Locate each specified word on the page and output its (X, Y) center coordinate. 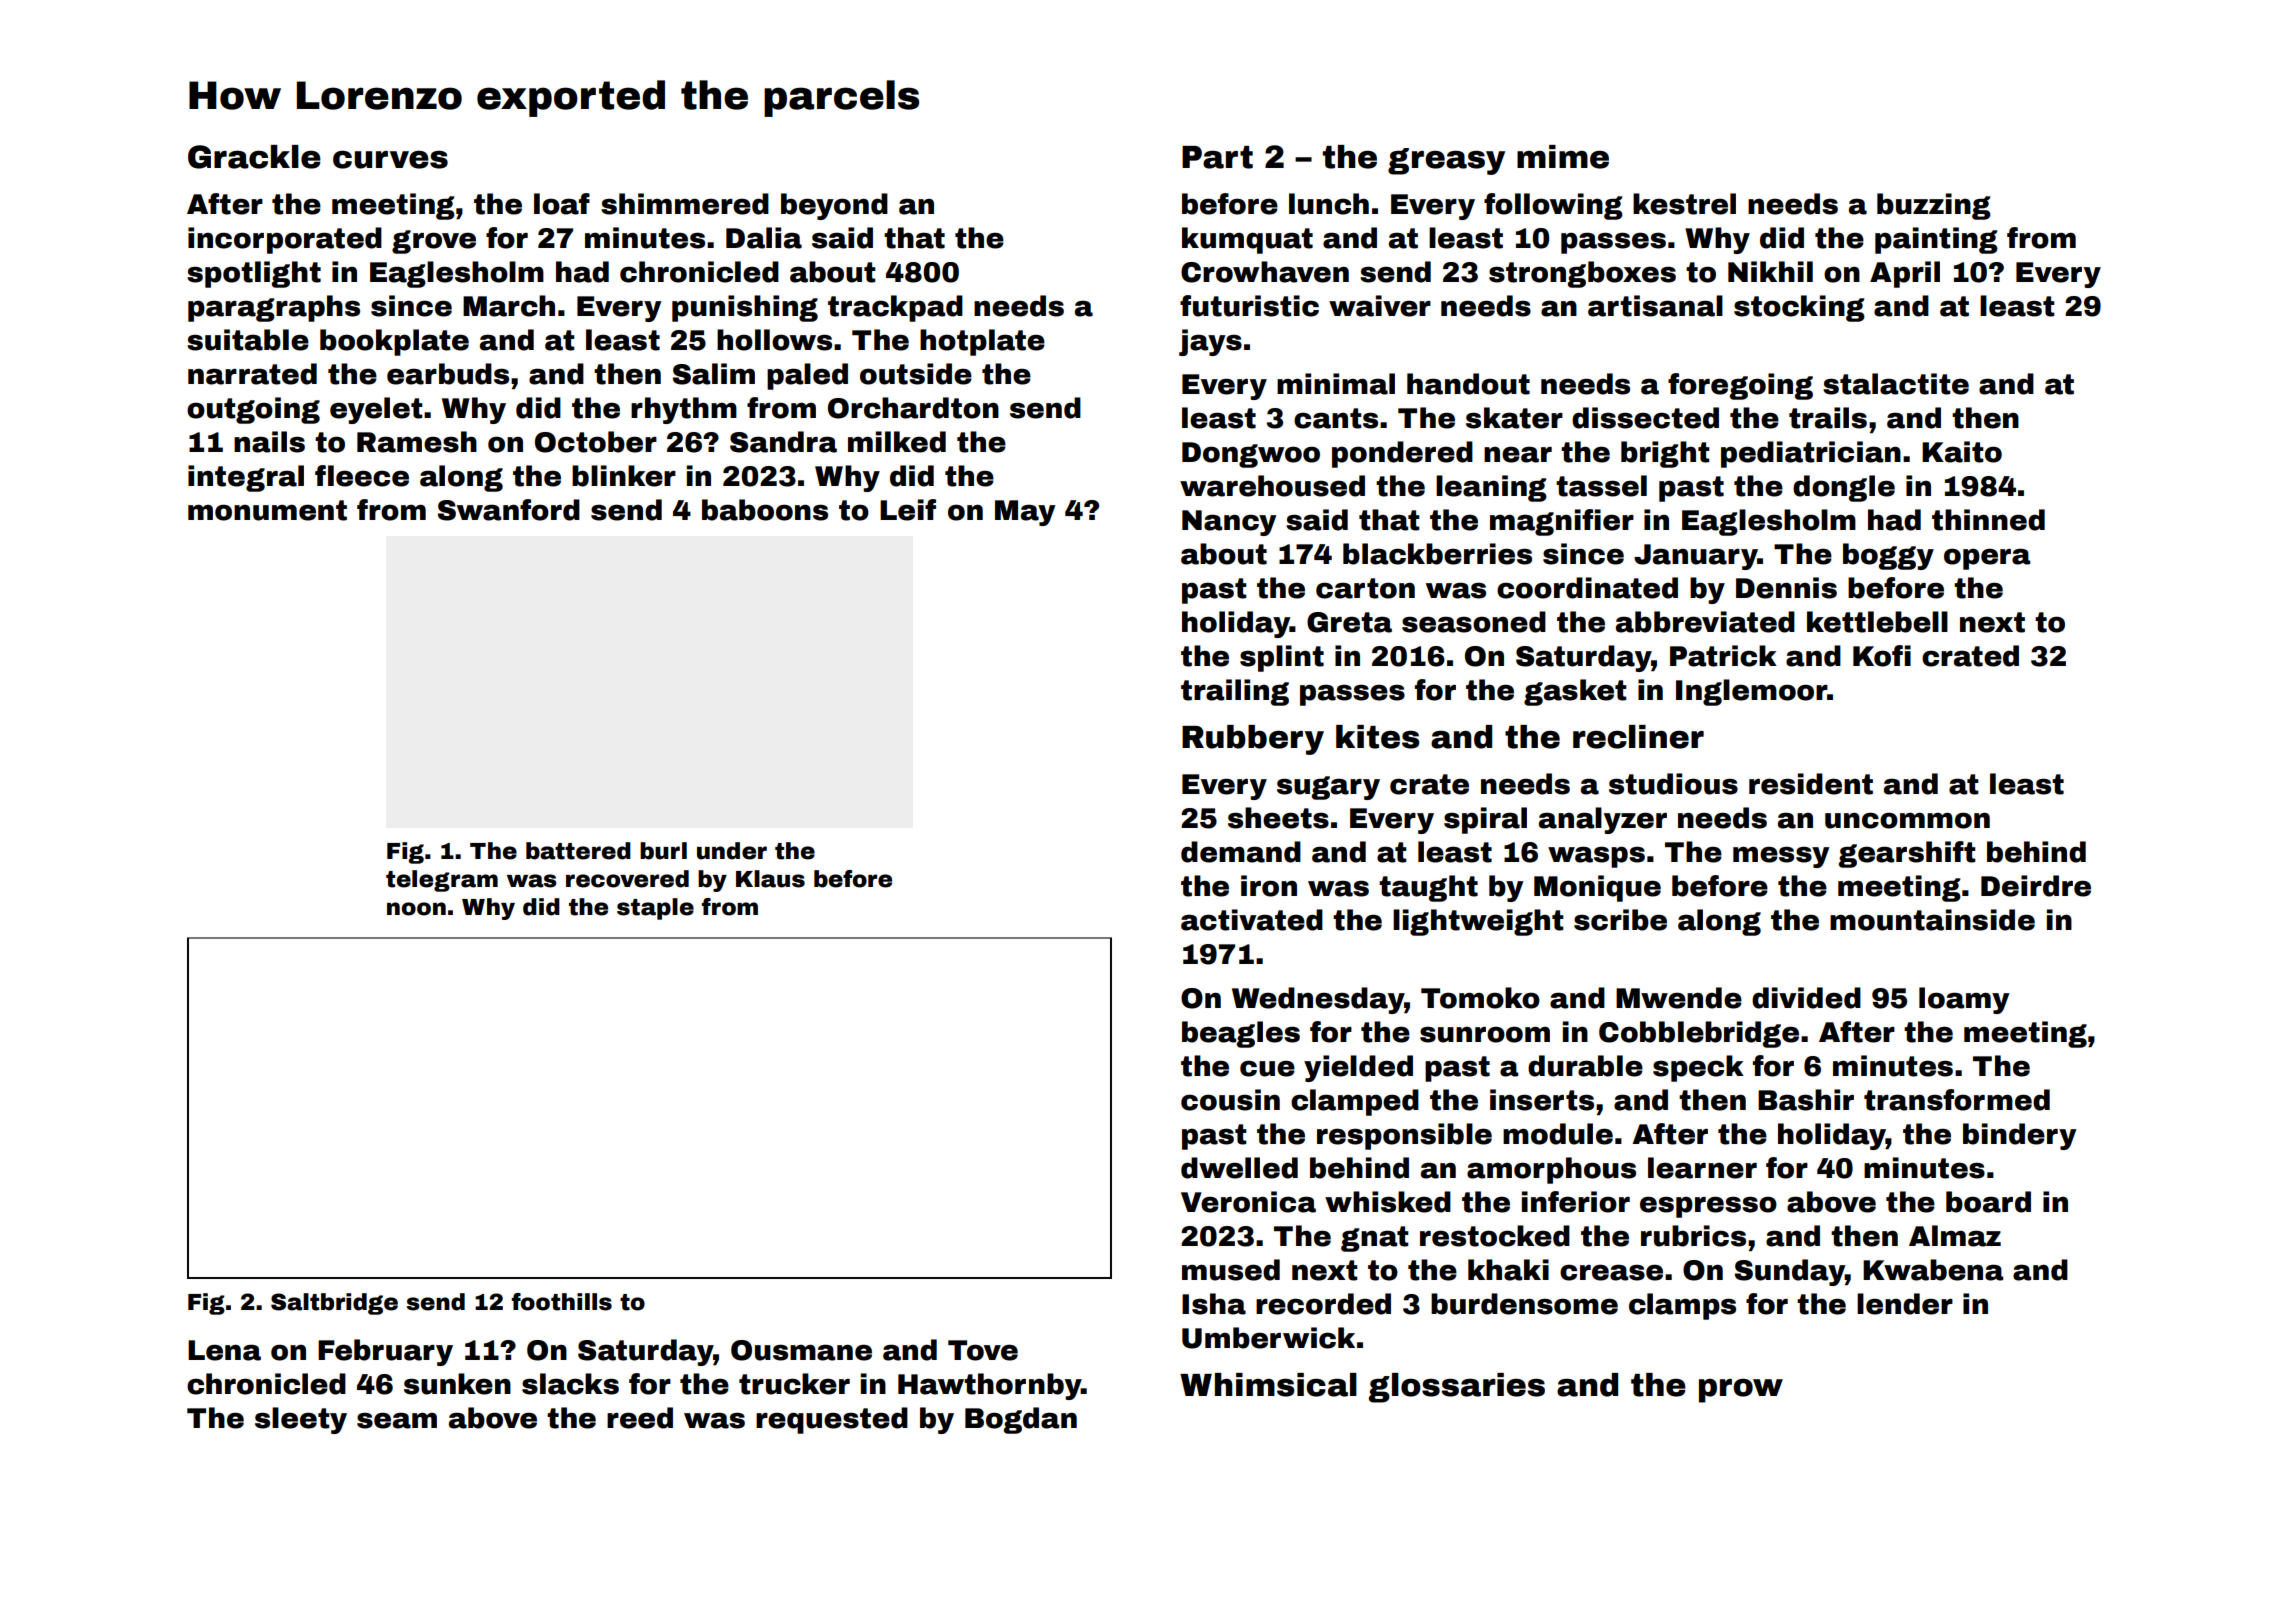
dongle (1844, 488)
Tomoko (1480, 998)
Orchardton (913, 408)
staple (655, 909)
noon (416, 909)
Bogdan (1021, 1420)
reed (640, 1418)
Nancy (1229, 523)
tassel (1601, 486)
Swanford (509, 510)
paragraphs (274, 308)
